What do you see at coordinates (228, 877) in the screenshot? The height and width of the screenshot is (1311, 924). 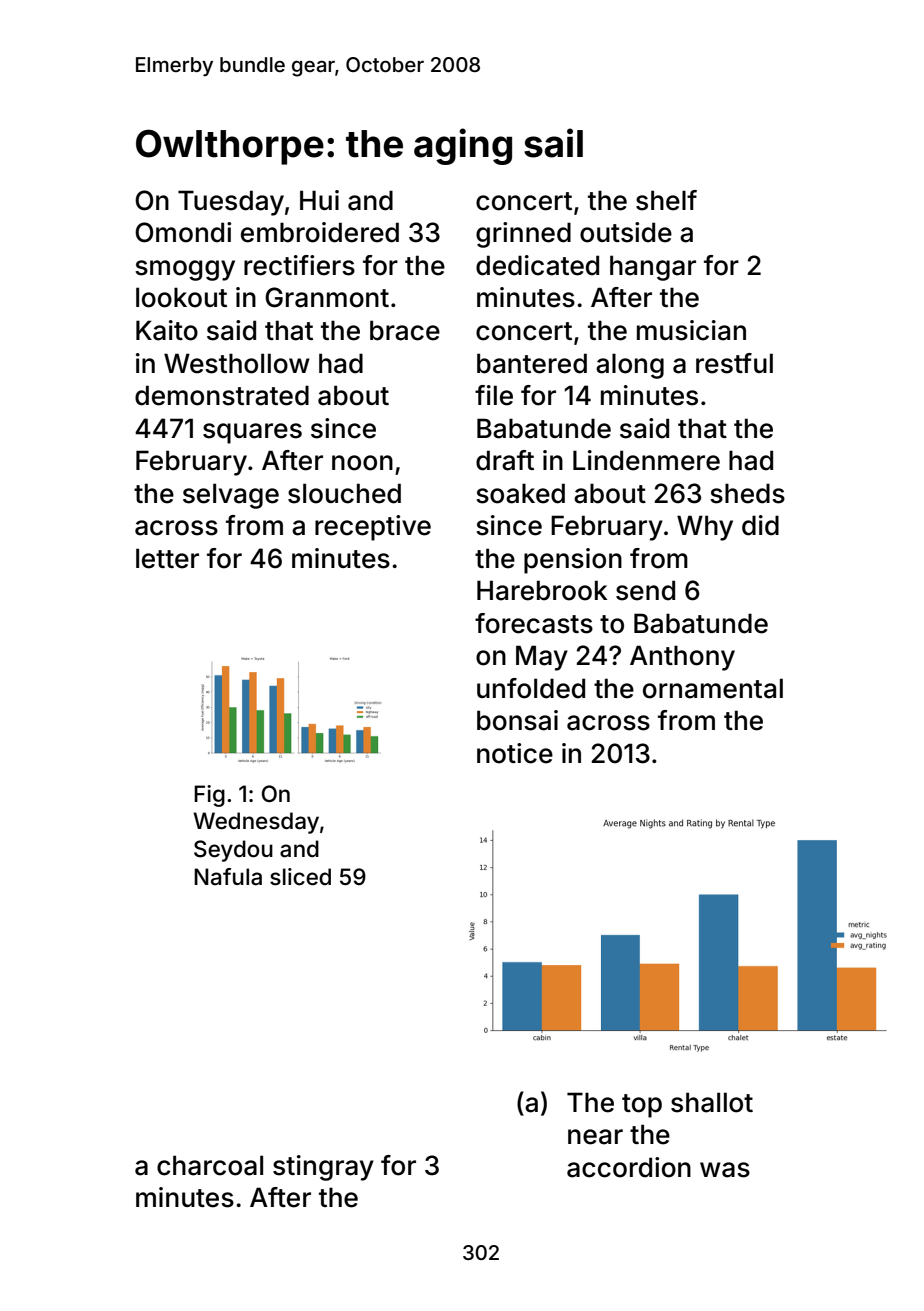 I see `Nafula` at bounding box center [228, 877].
